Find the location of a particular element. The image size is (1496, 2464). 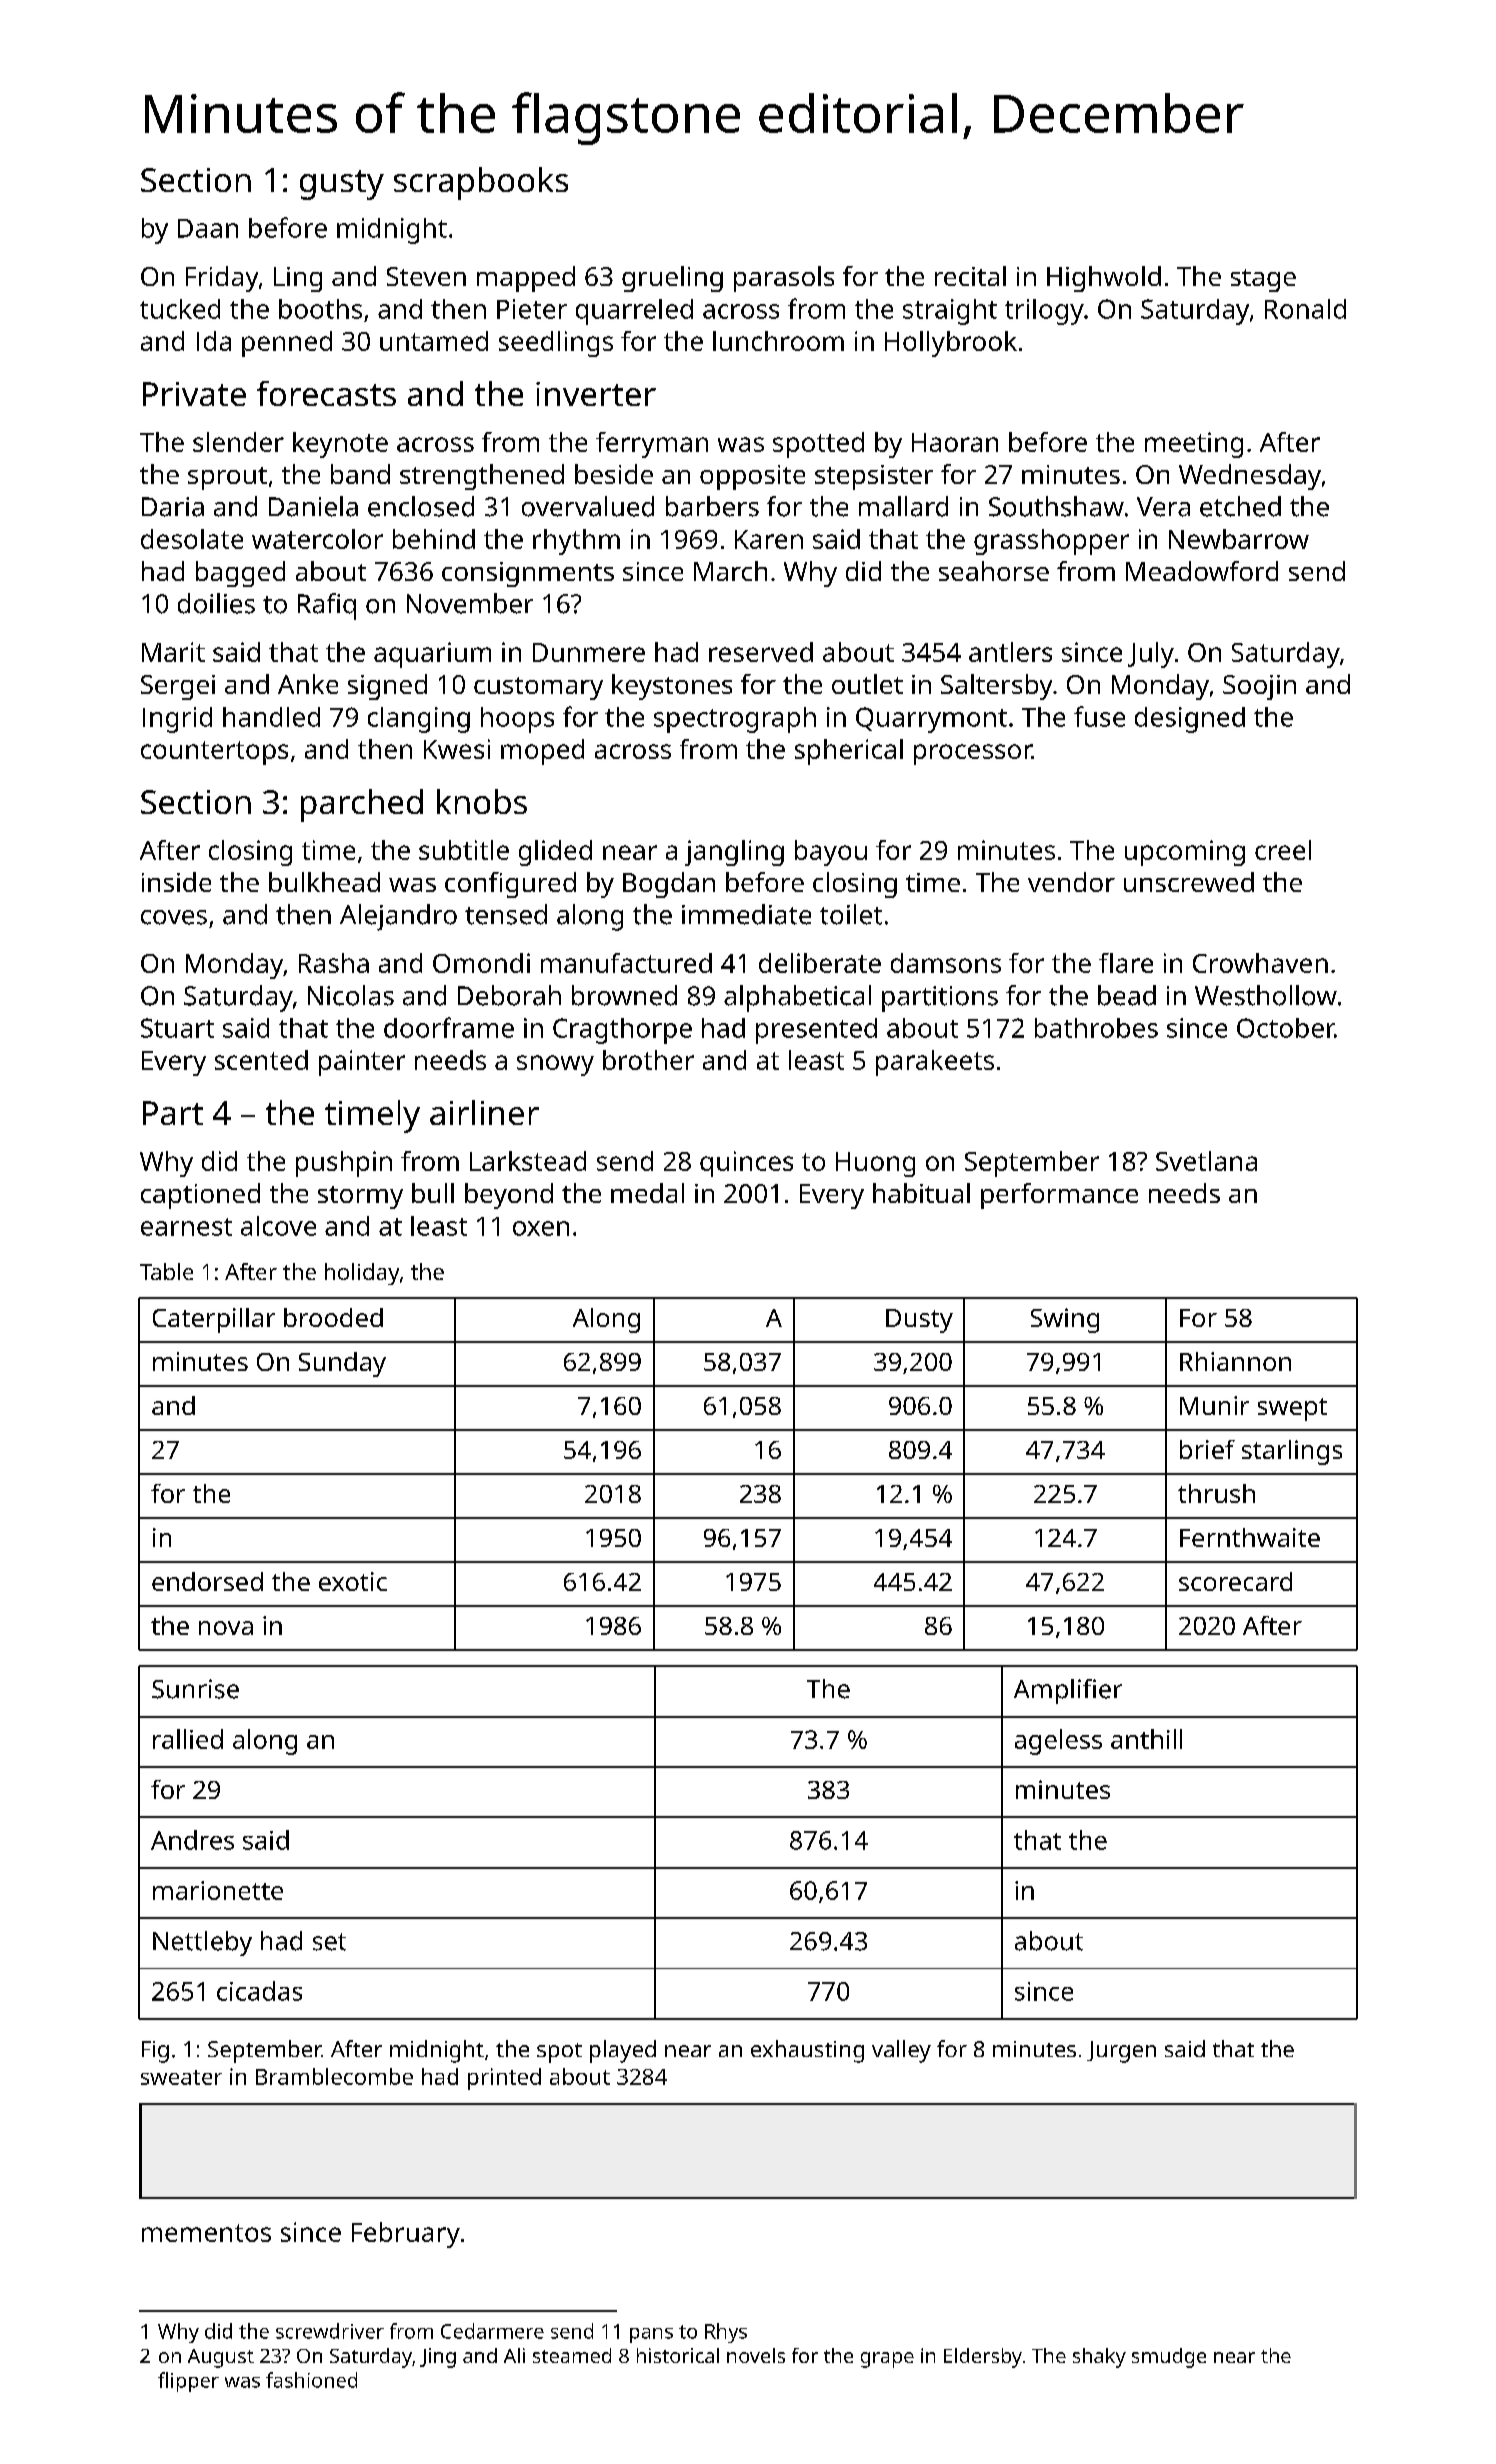

performance is located at coordinates (1059, 1196).
